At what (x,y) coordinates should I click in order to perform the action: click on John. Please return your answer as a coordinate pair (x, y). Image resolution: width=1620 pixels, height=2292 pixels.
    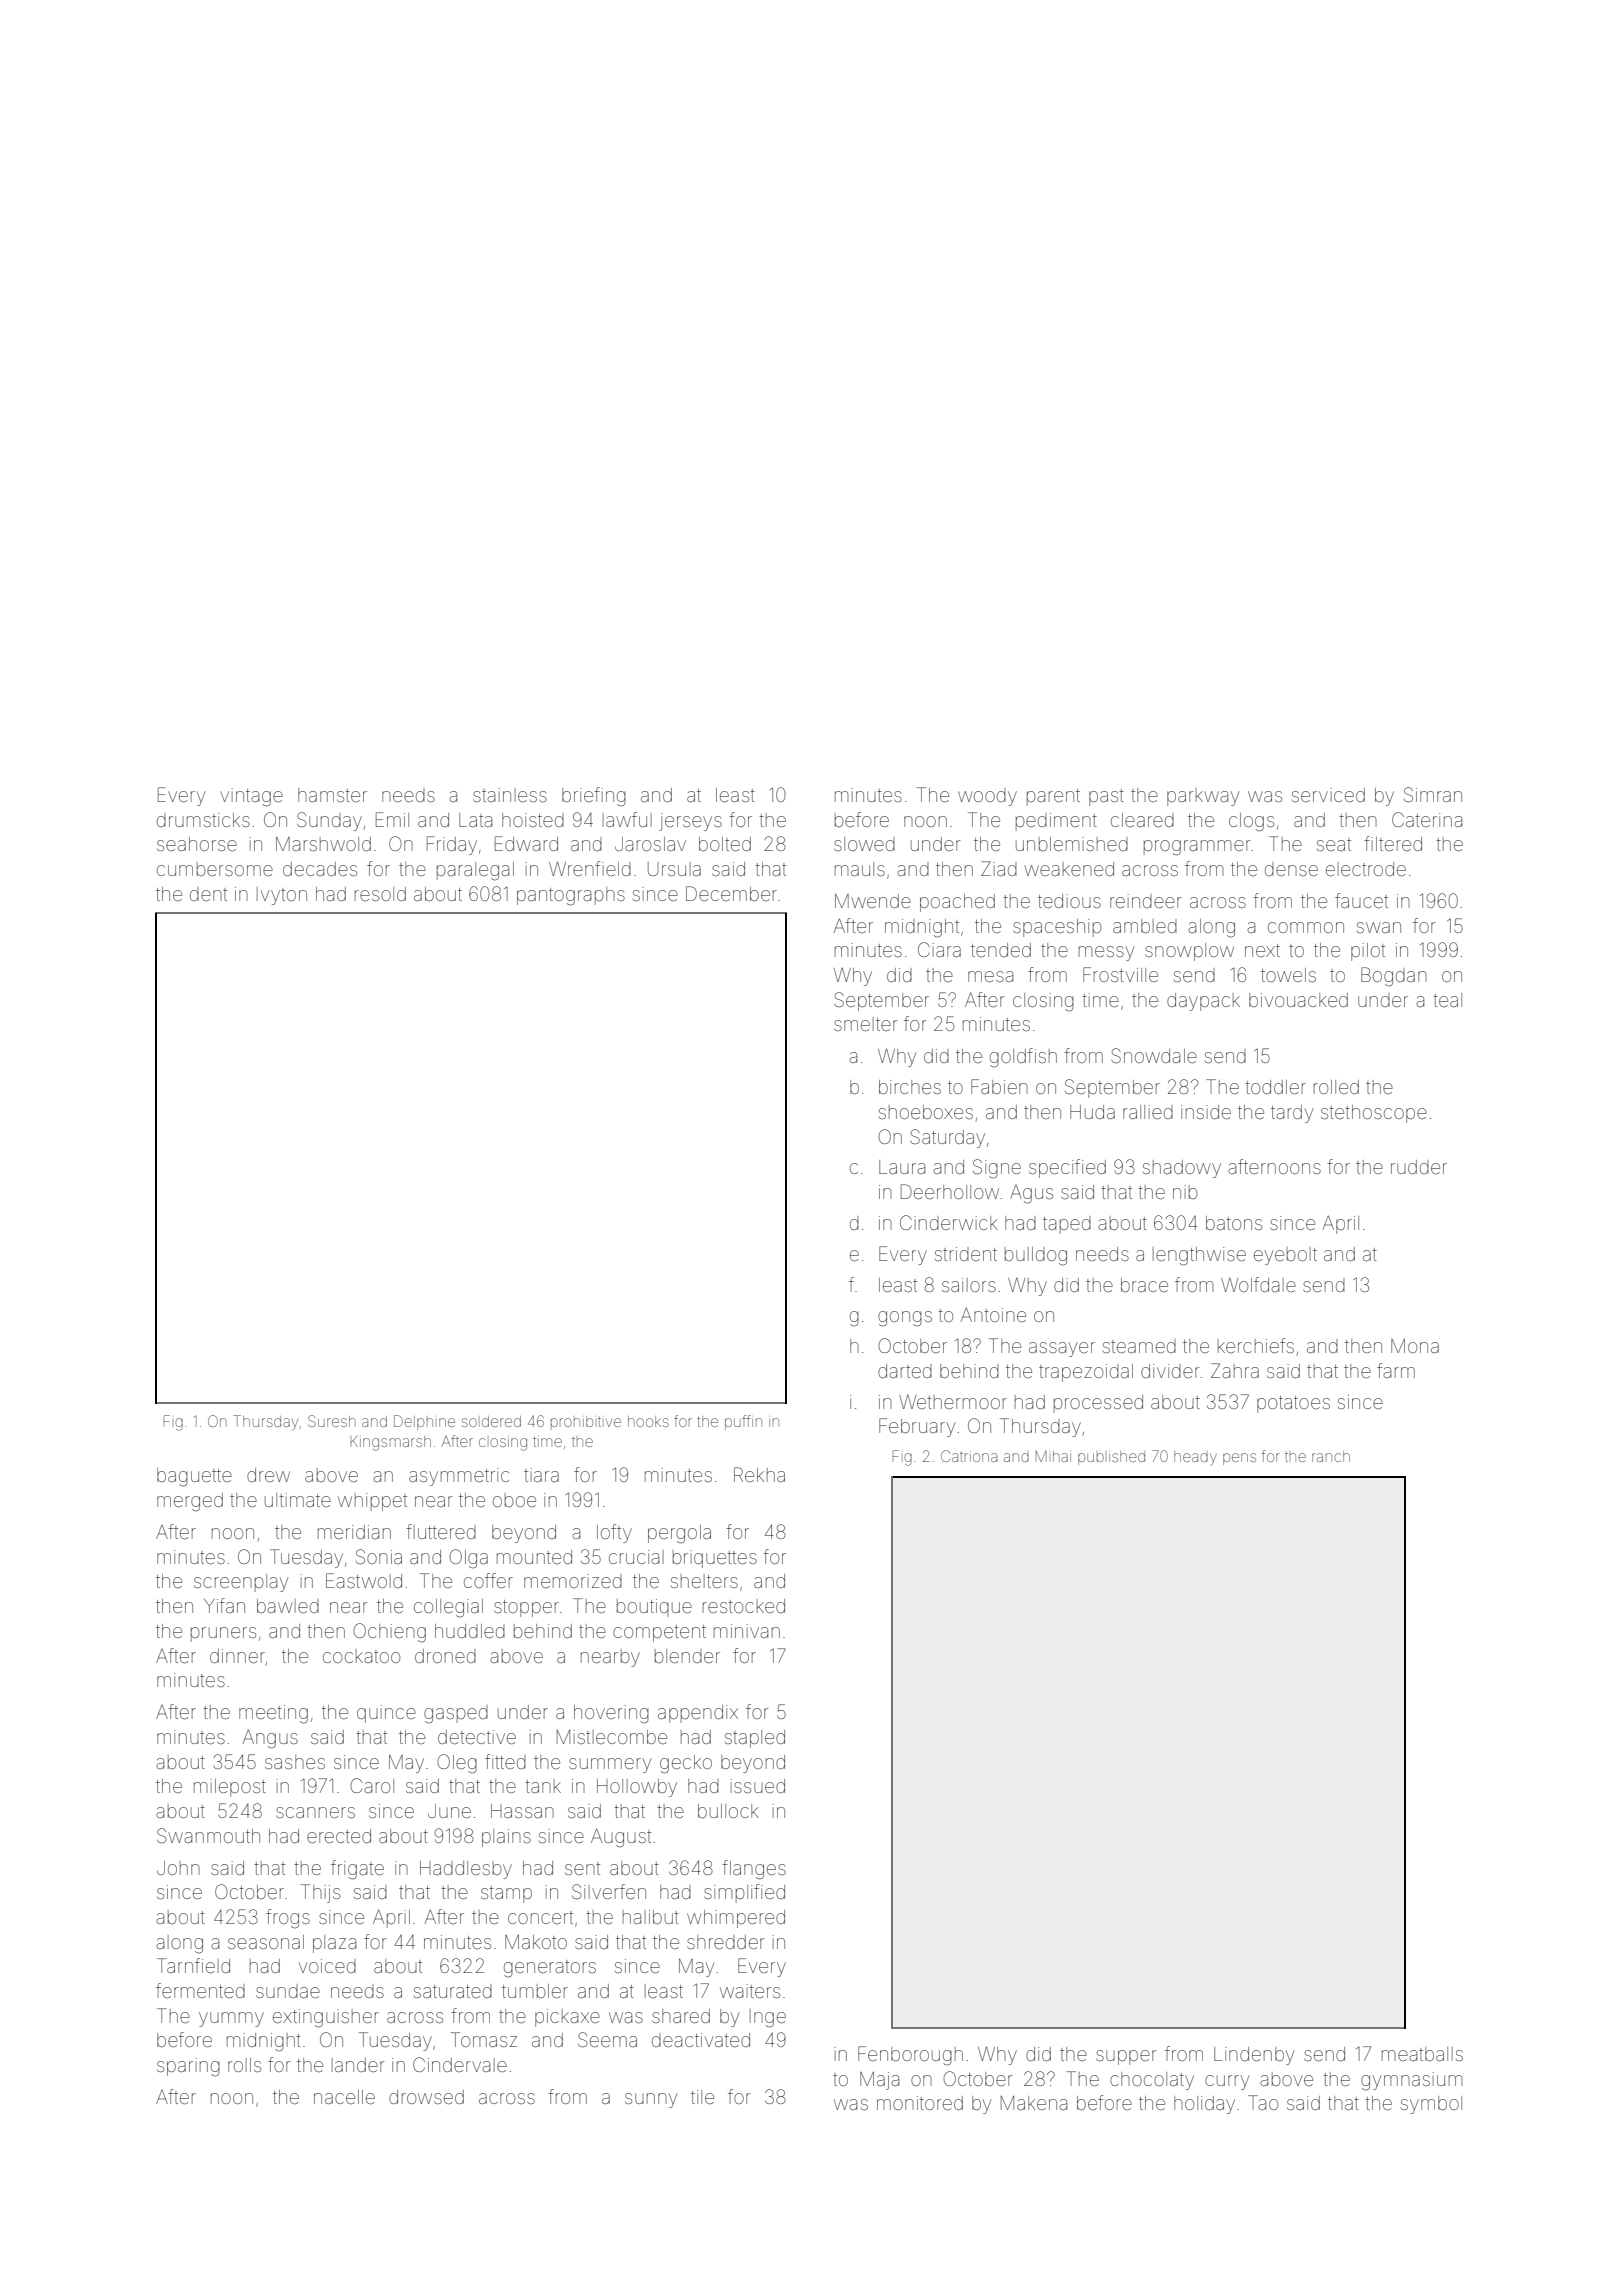
    Looking at the image, I should click on (178, 1868).
